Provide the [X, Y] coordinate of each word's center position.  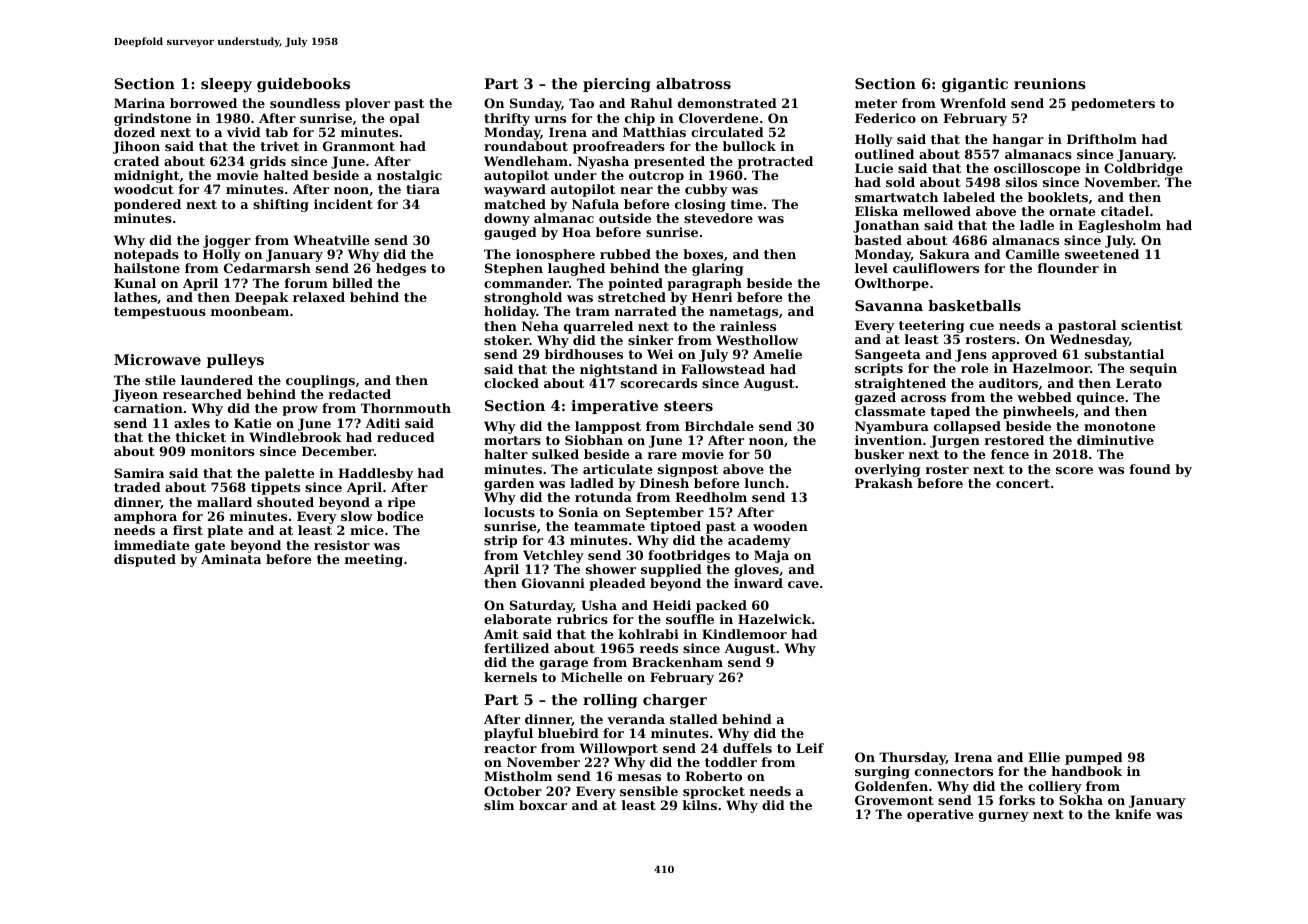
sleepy [226, 85]
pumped [1094, 758]
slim [499, 805]
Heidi [672, 605]
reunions [1050, 83]
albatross [693, 83]
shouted [285, 502]
